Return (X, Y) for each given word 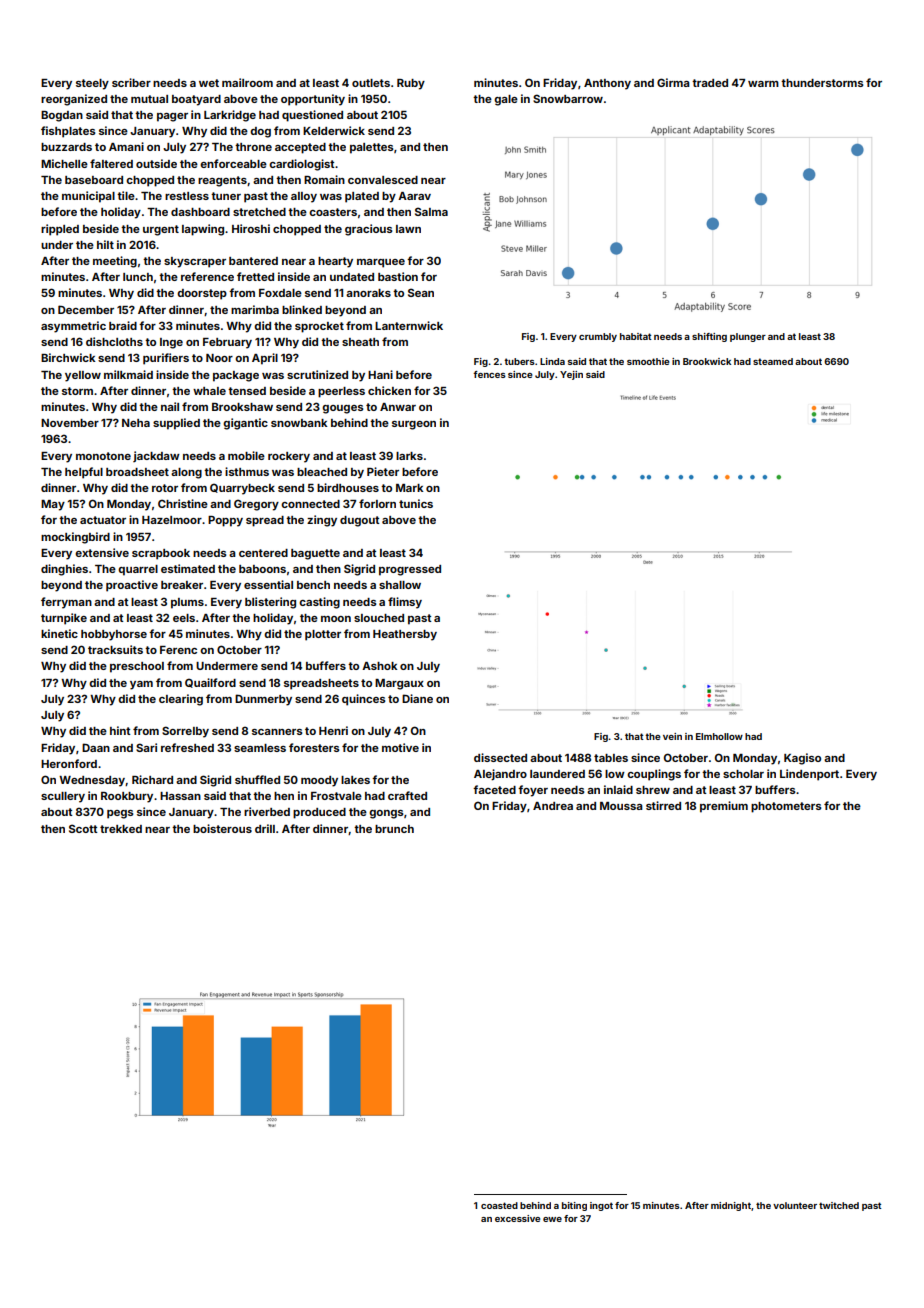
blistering (270, 603)
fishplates (68, 132)
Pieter (383, 471)
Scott (83, 828)
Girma (673, 82)
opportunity (313, 100)
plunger (748, 337)
